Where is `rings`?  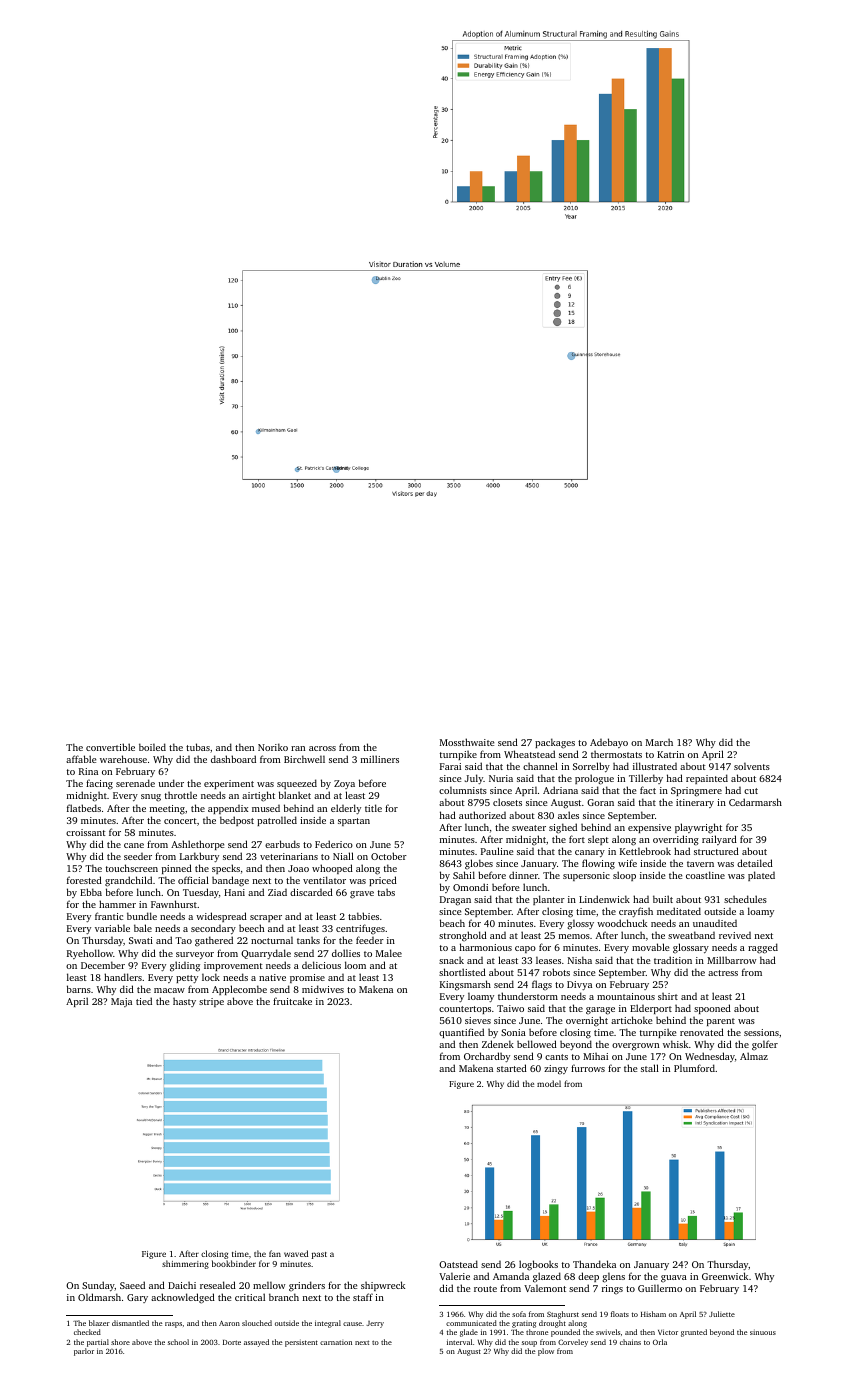 rings is located at coordinates (612, 1289).
